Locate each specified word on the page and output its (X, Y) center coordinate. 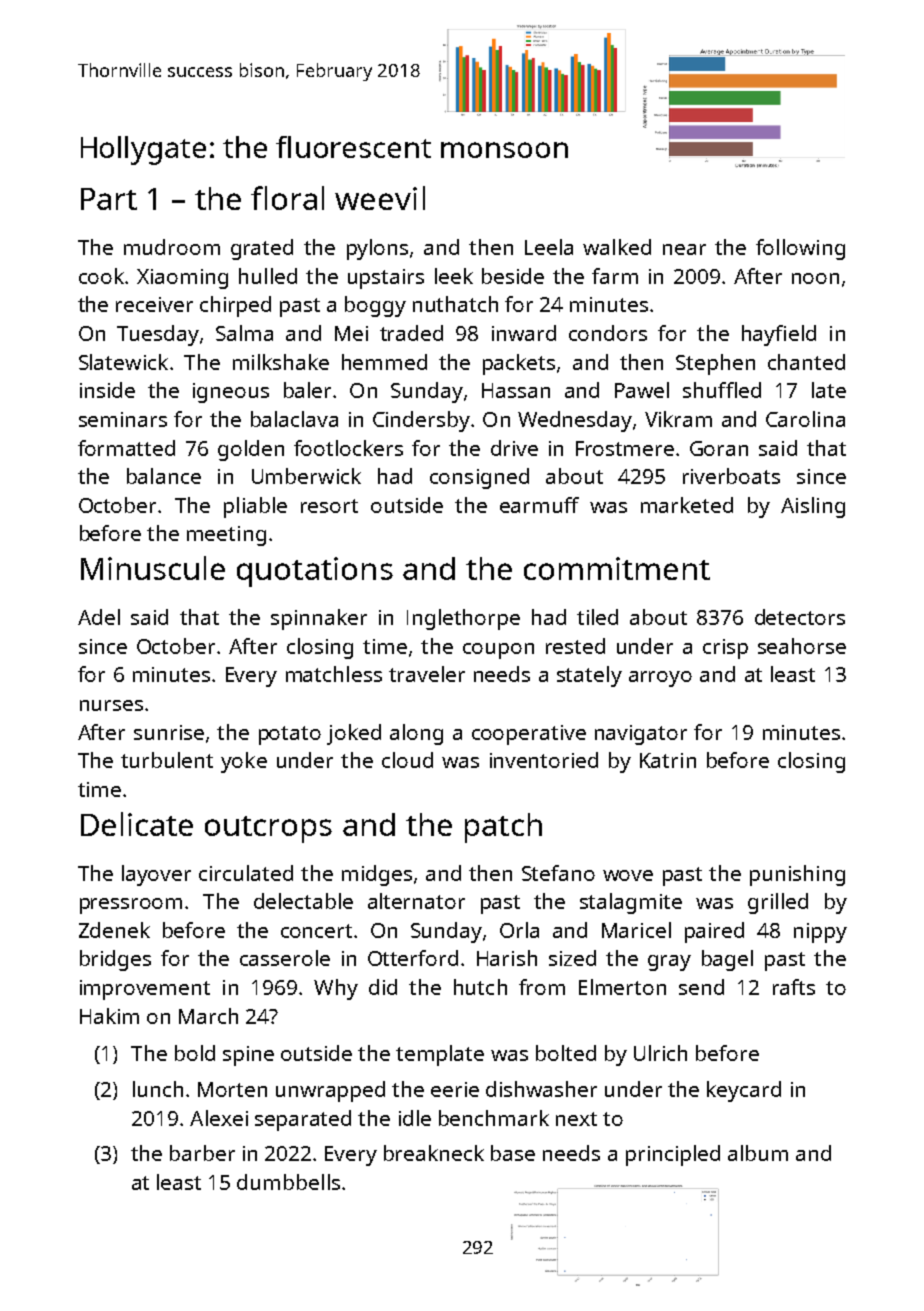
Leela (549, 247)
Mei (351, 333)
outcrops (268, 829)
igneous (231, 393)
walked (617, 247)
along (416, 734)
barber (202, 1153)
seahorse (802, 646)
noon (815, 278)
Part (109, 199)
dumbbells (288, 1182)
